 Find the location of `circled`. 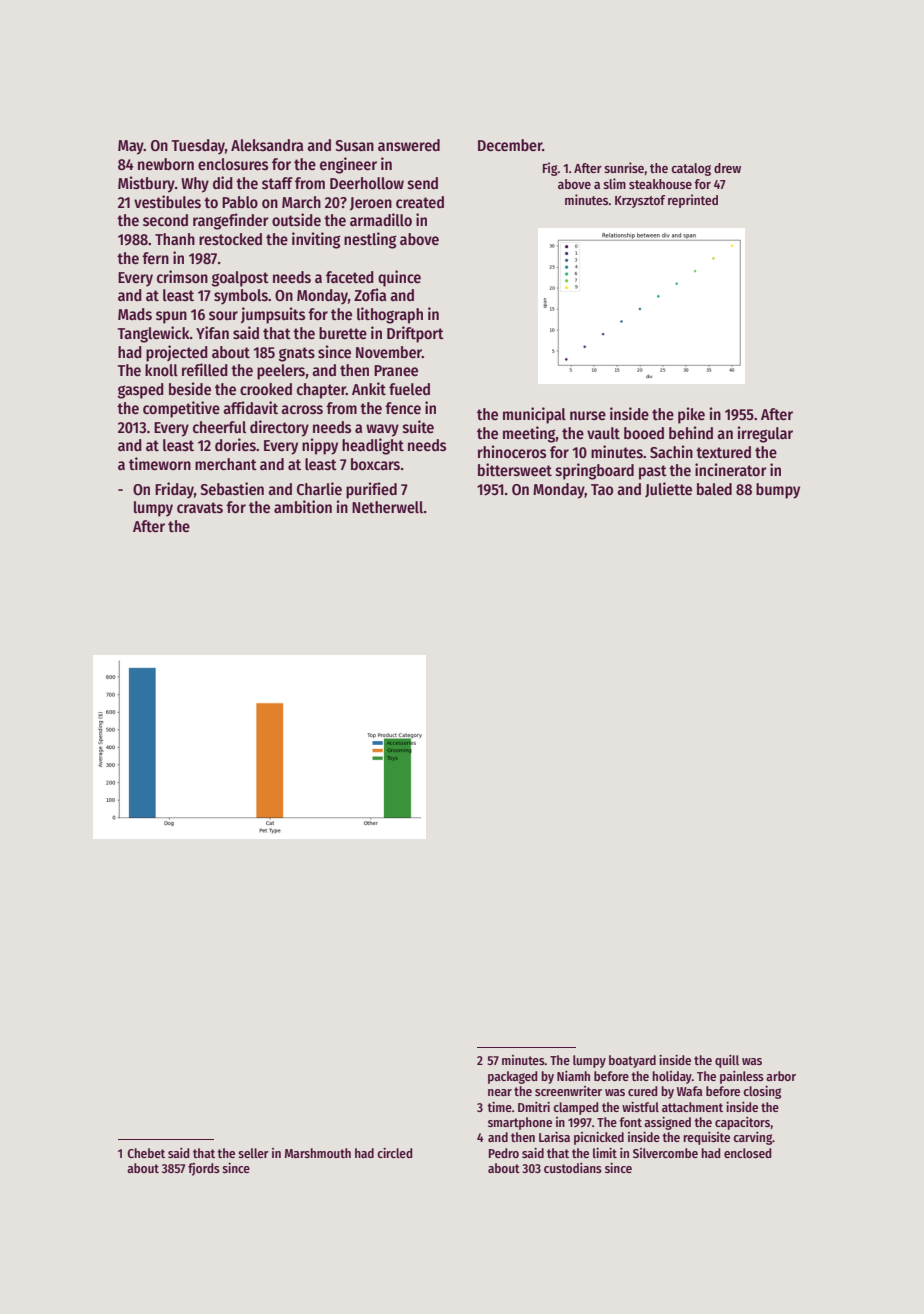

circled is located at coordinates (394, 1153).
